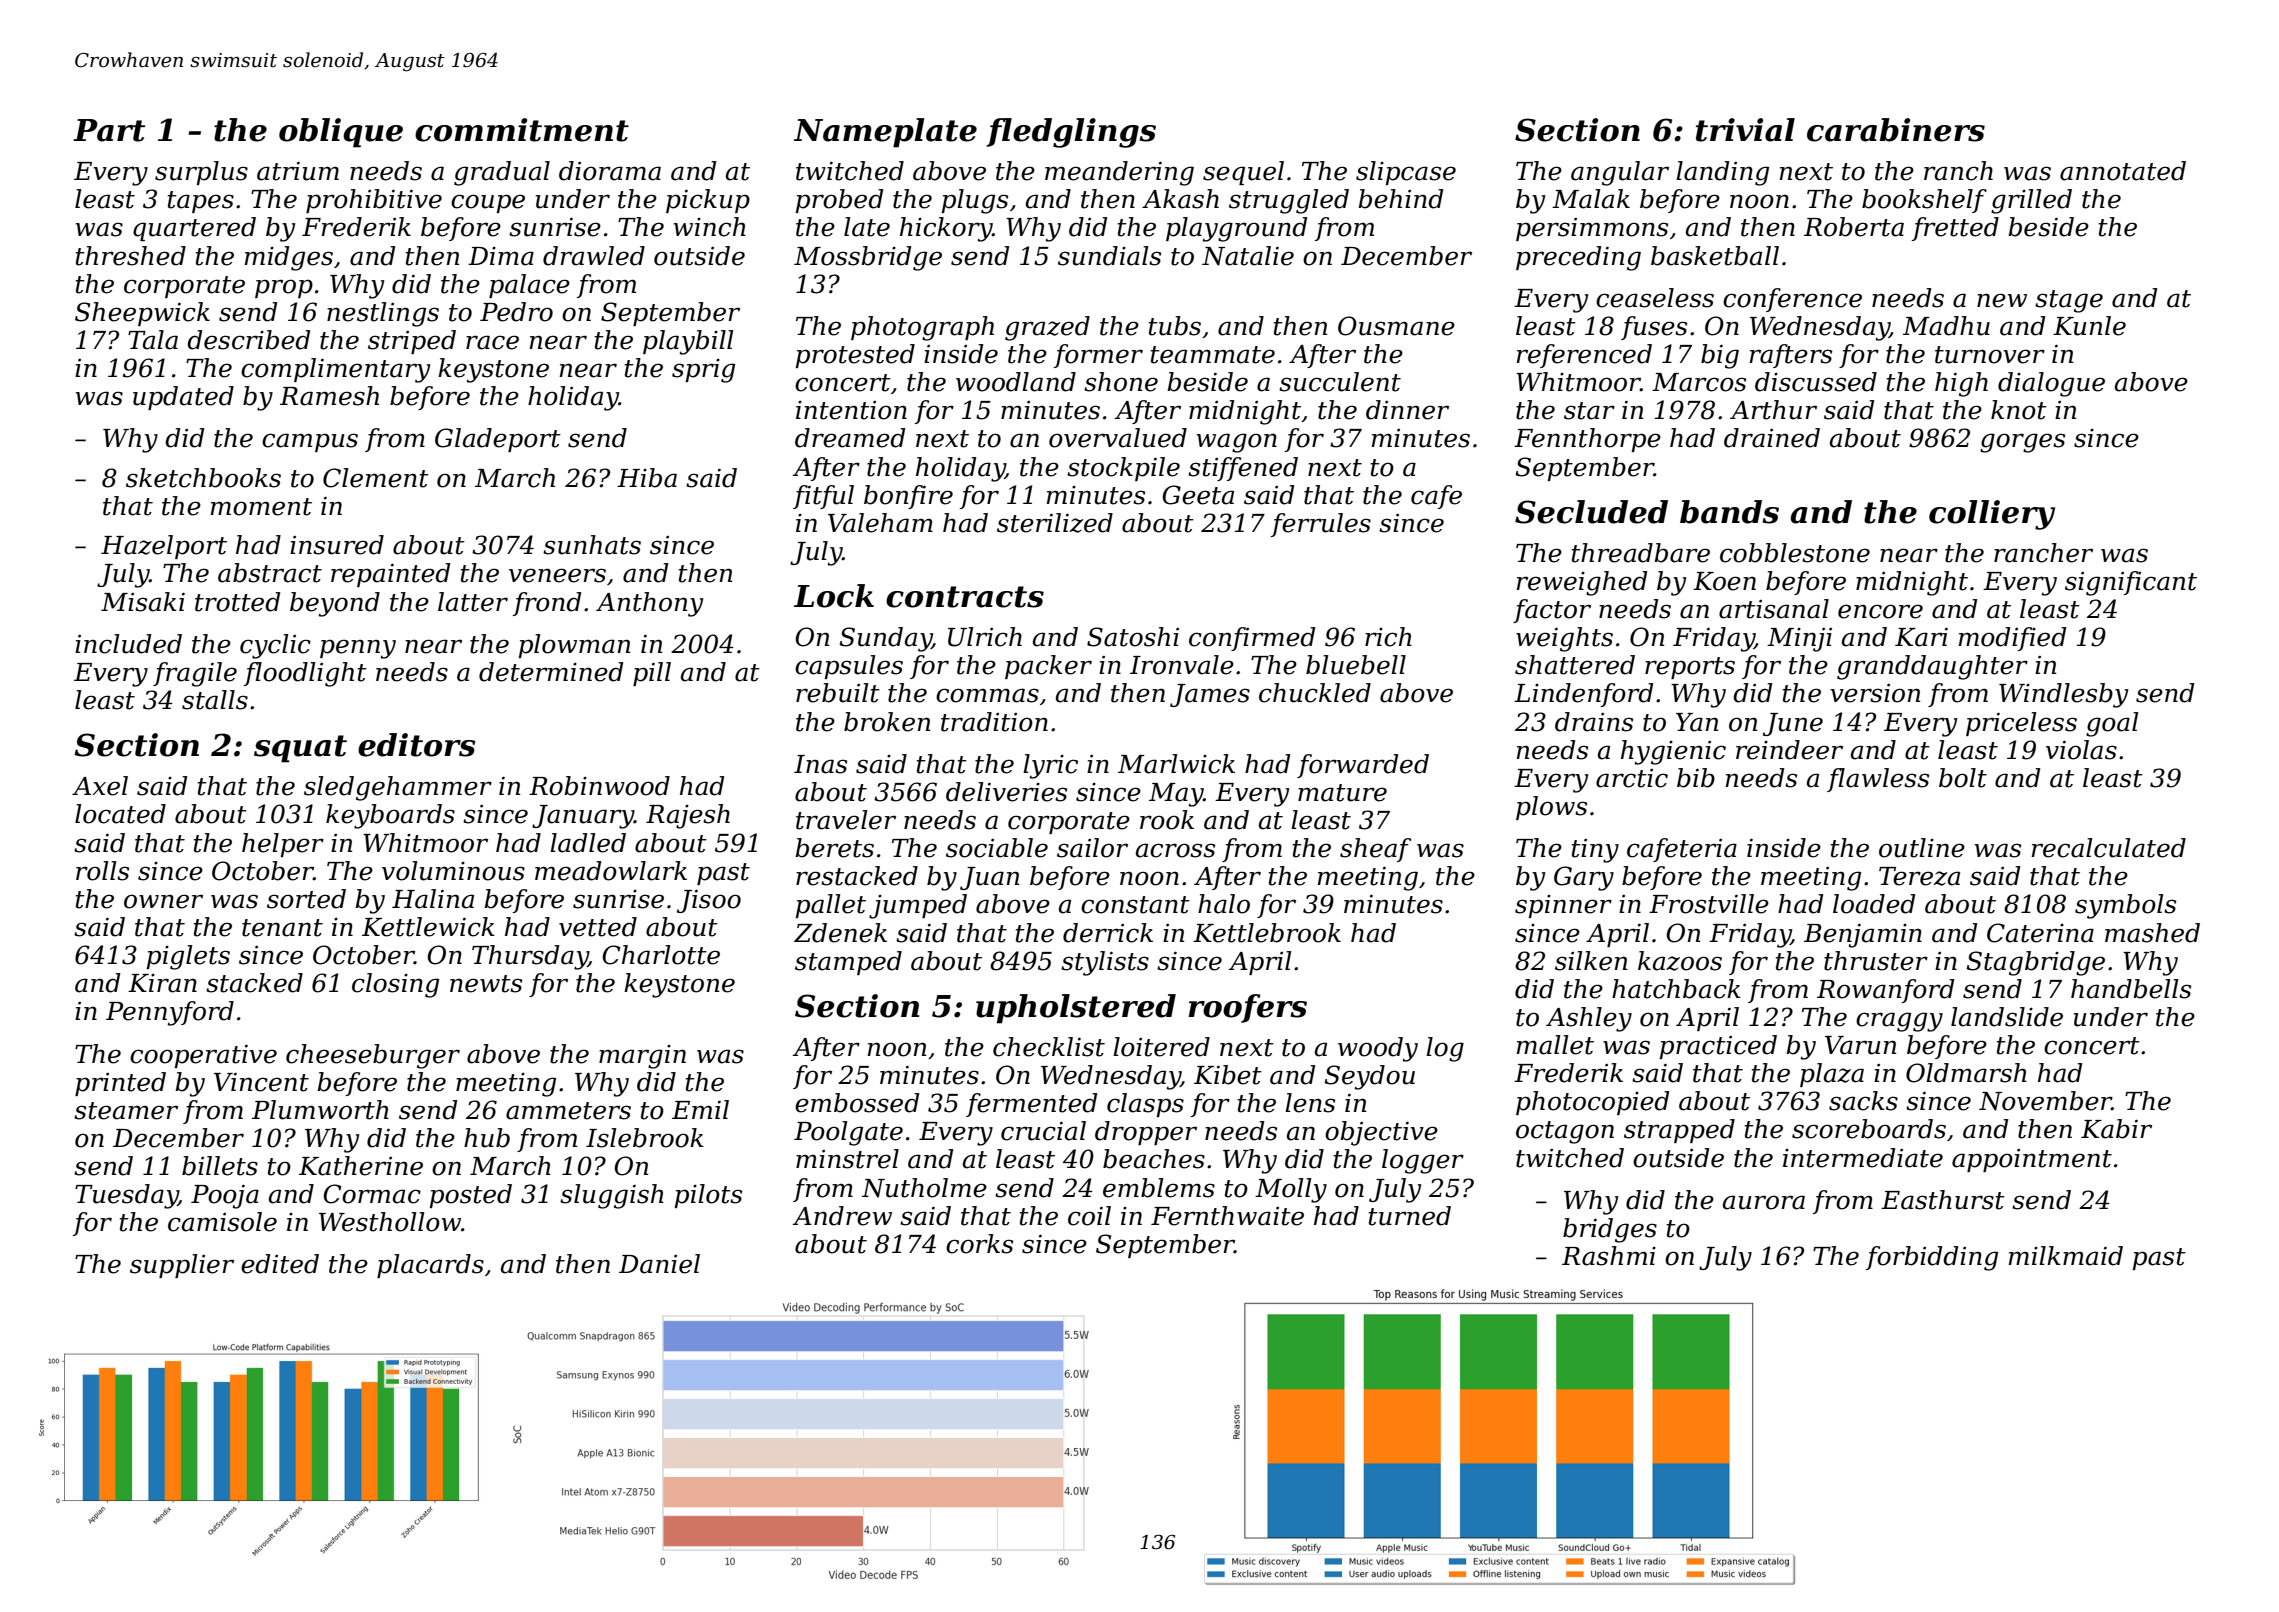  I want to click on Mossbridge, so click(868, 258).
